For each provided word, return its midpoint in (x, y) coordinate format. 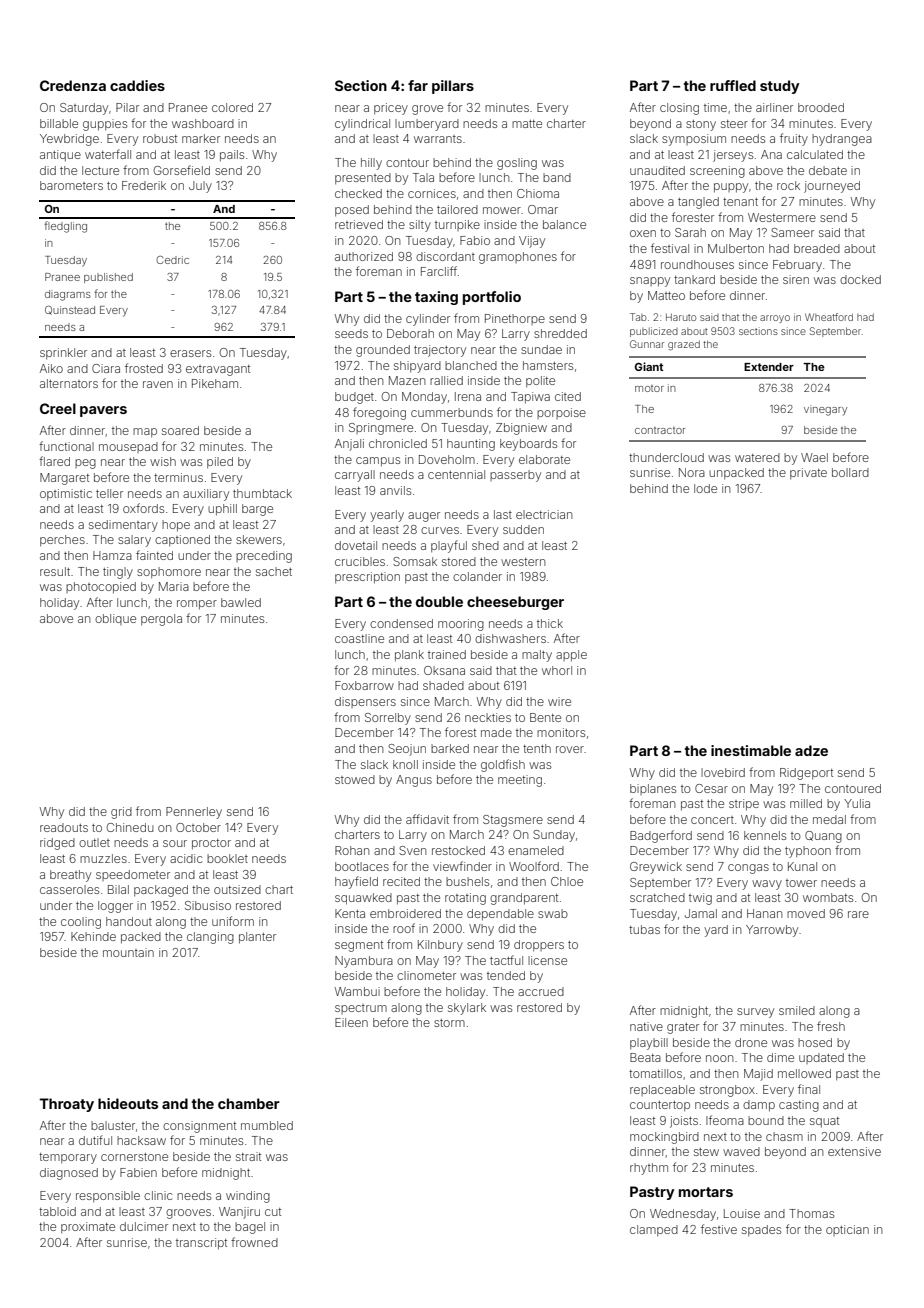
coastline (359, 638)
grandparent (524, 899)
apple (571, 656)
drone (751, 1042)
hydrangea (842, 140)
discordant (445, 256)
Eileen (351, 1022)
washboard (203, 123)
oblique (115, 619)
